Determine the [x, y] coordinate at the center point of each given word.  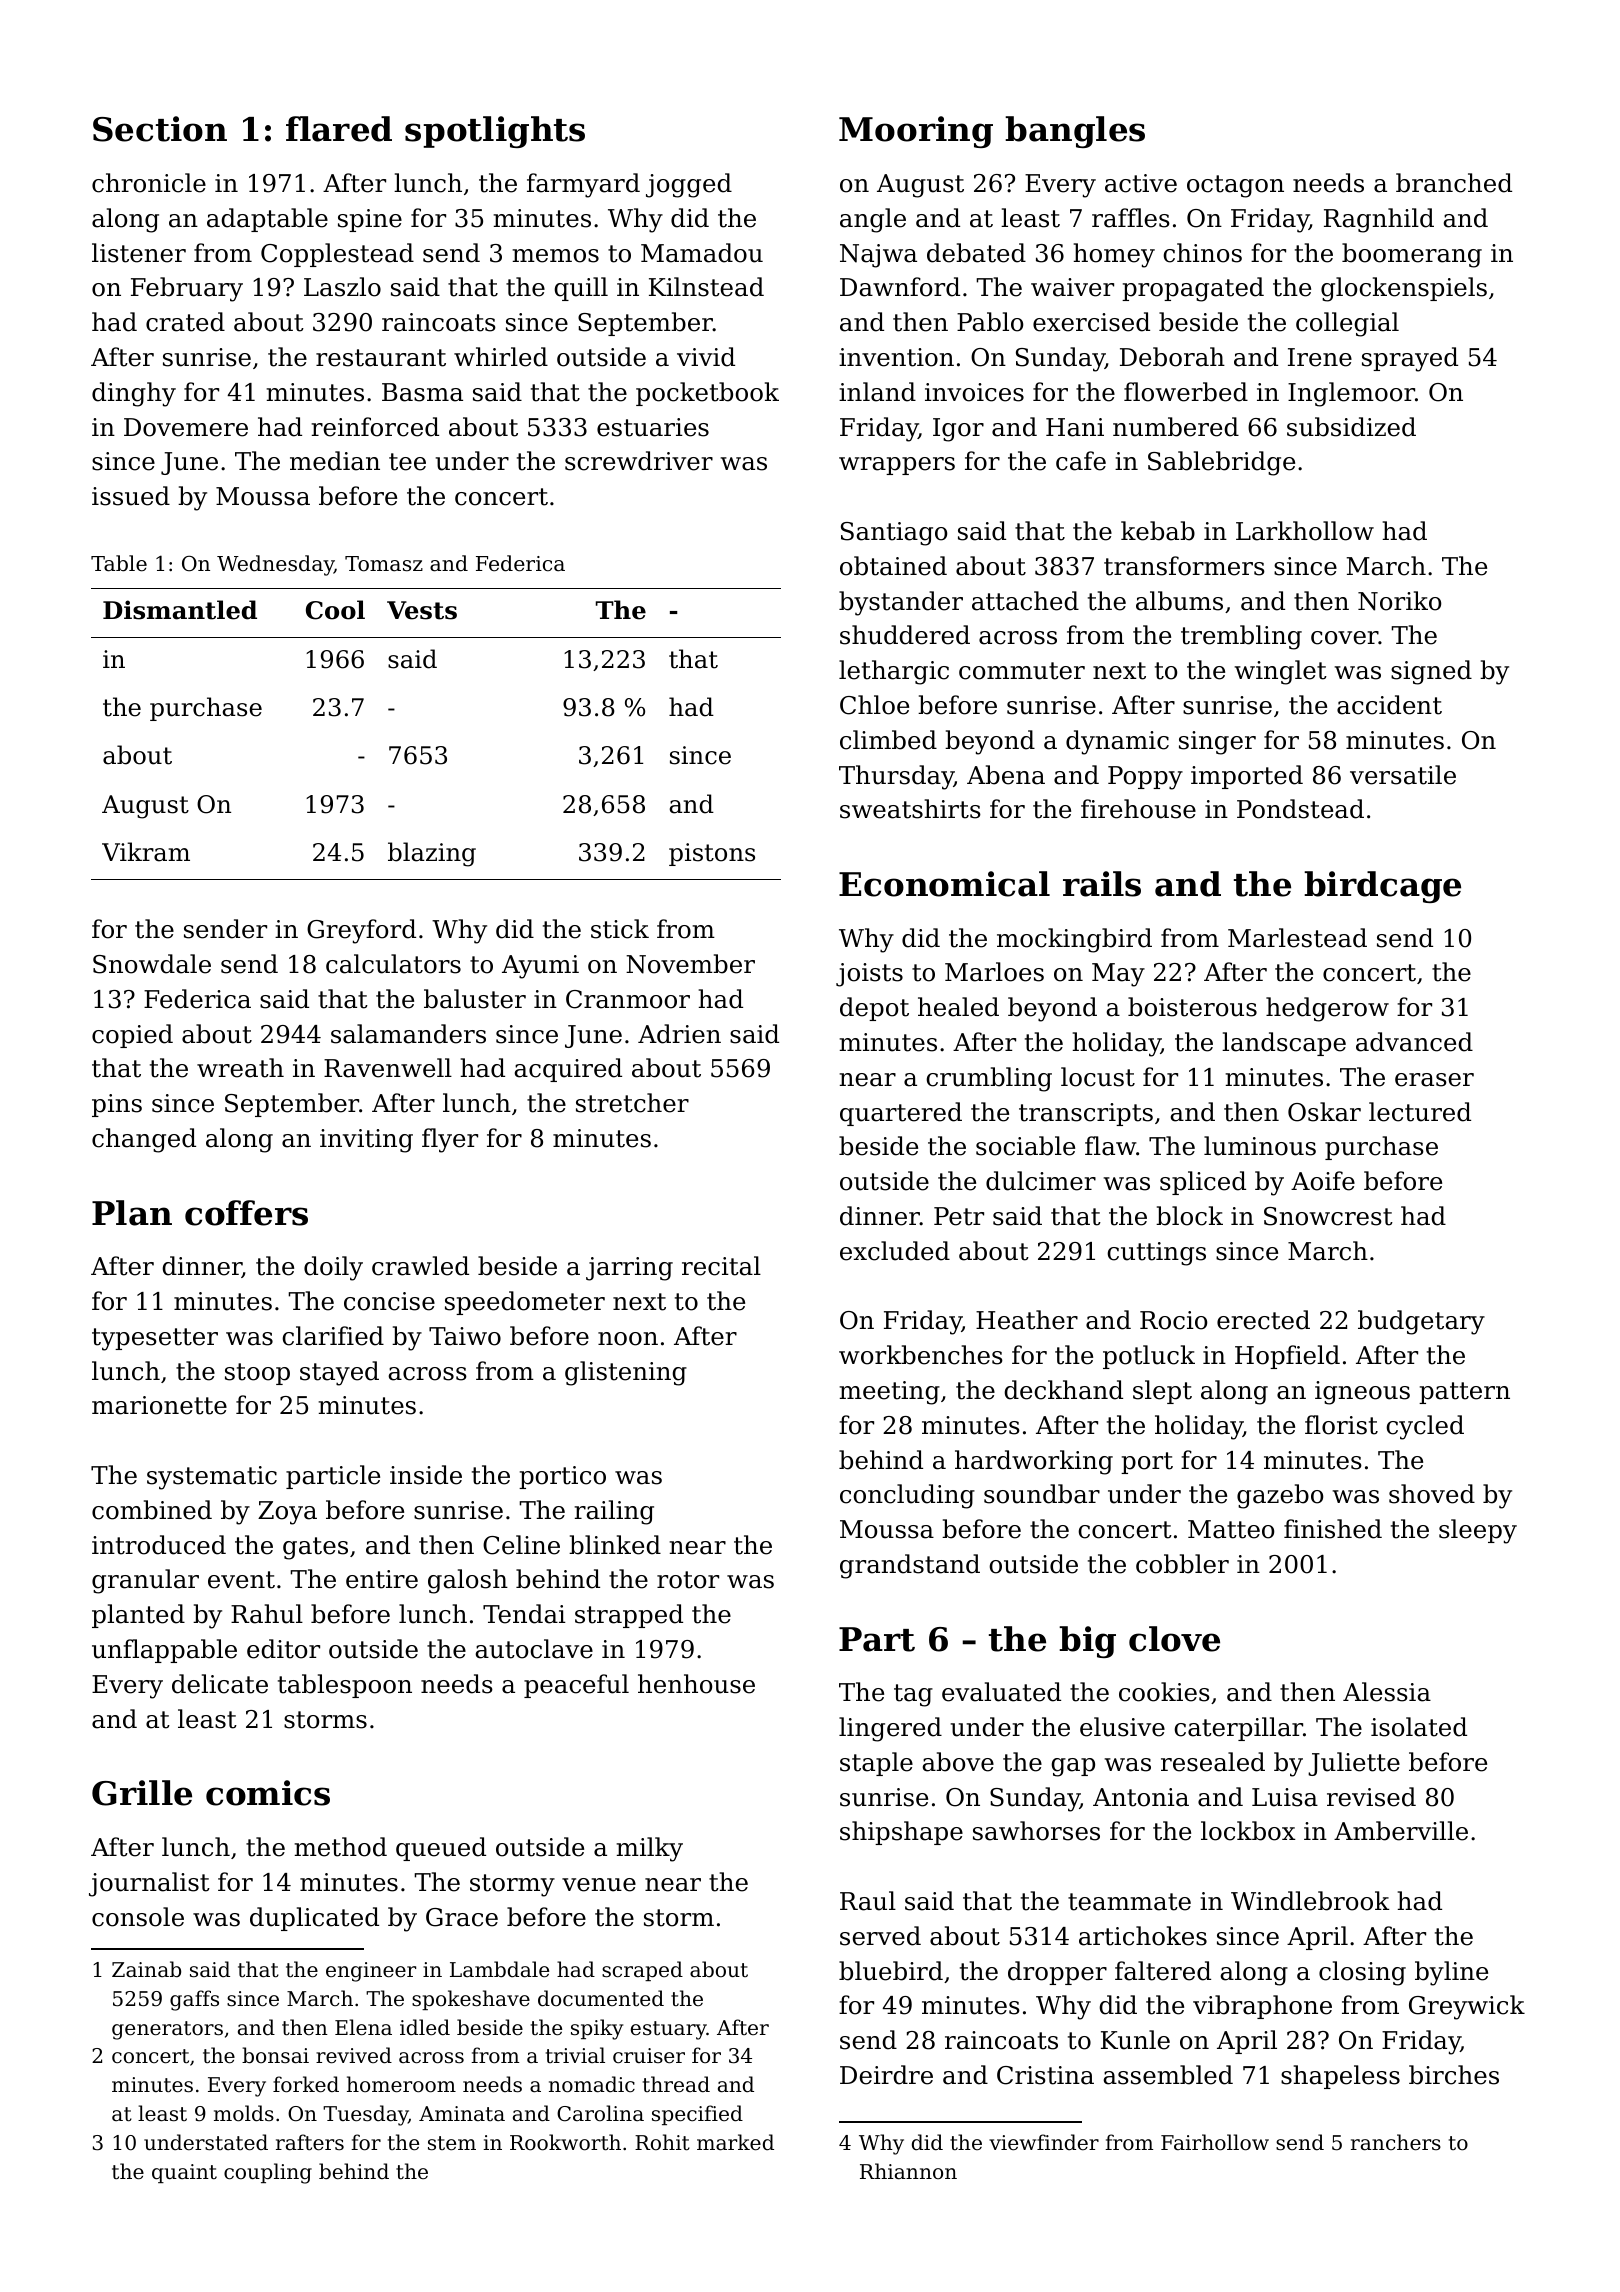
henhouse [696, 1684]
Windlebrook [1310, 1901]
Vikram [146, 852]
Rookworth [565, 2142]
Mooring [916, 132]
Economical [944, 884]
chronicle [149, 183]
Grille [142, 1793]
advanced [1414, 1042]
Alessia [1387, 1692]
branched [1454, 183]
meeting [889, 1393]
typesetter [155, 1339]
